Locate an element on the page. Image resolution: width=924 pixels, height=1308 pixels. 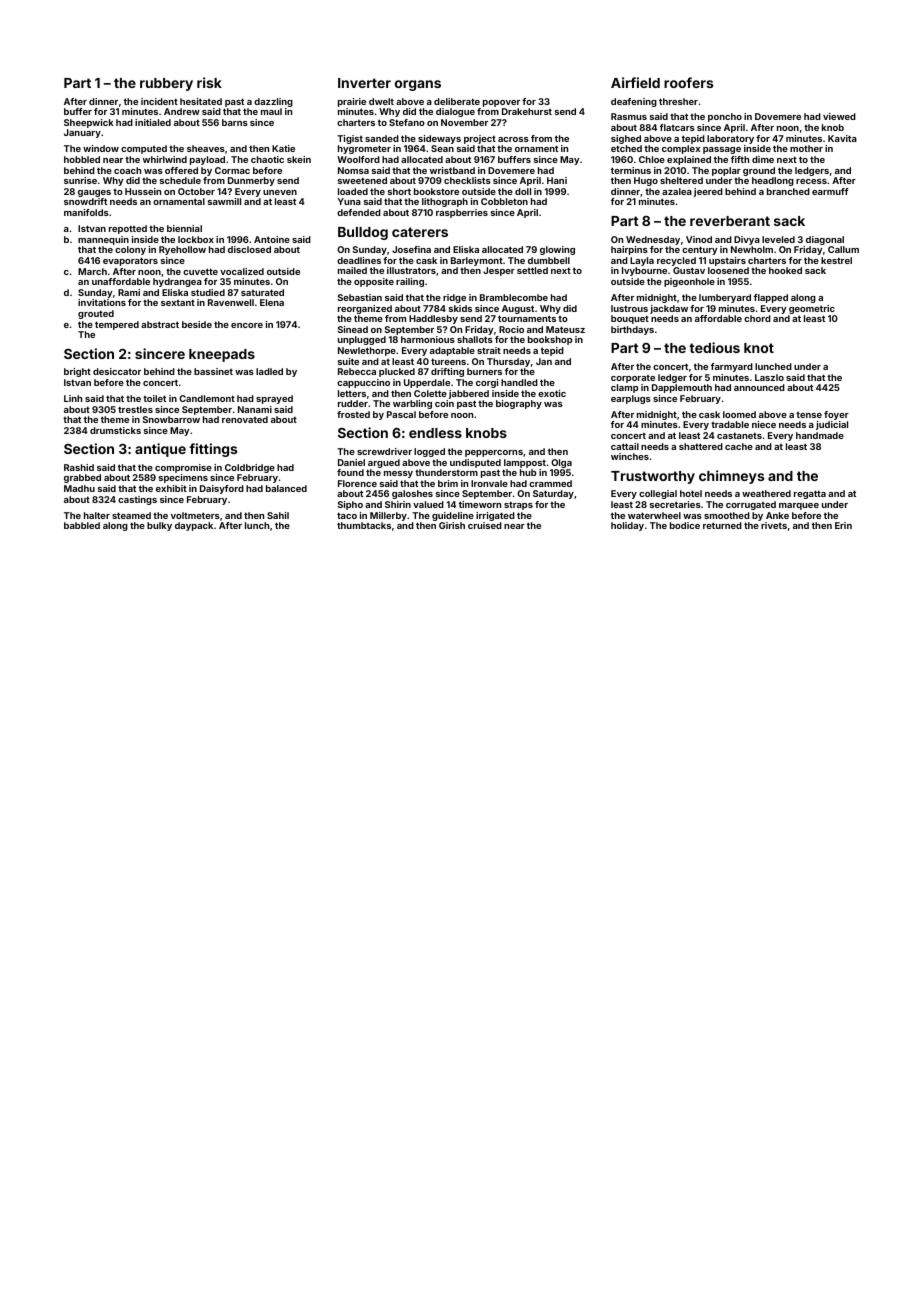
roofers is located at coordinates (688, 82).
